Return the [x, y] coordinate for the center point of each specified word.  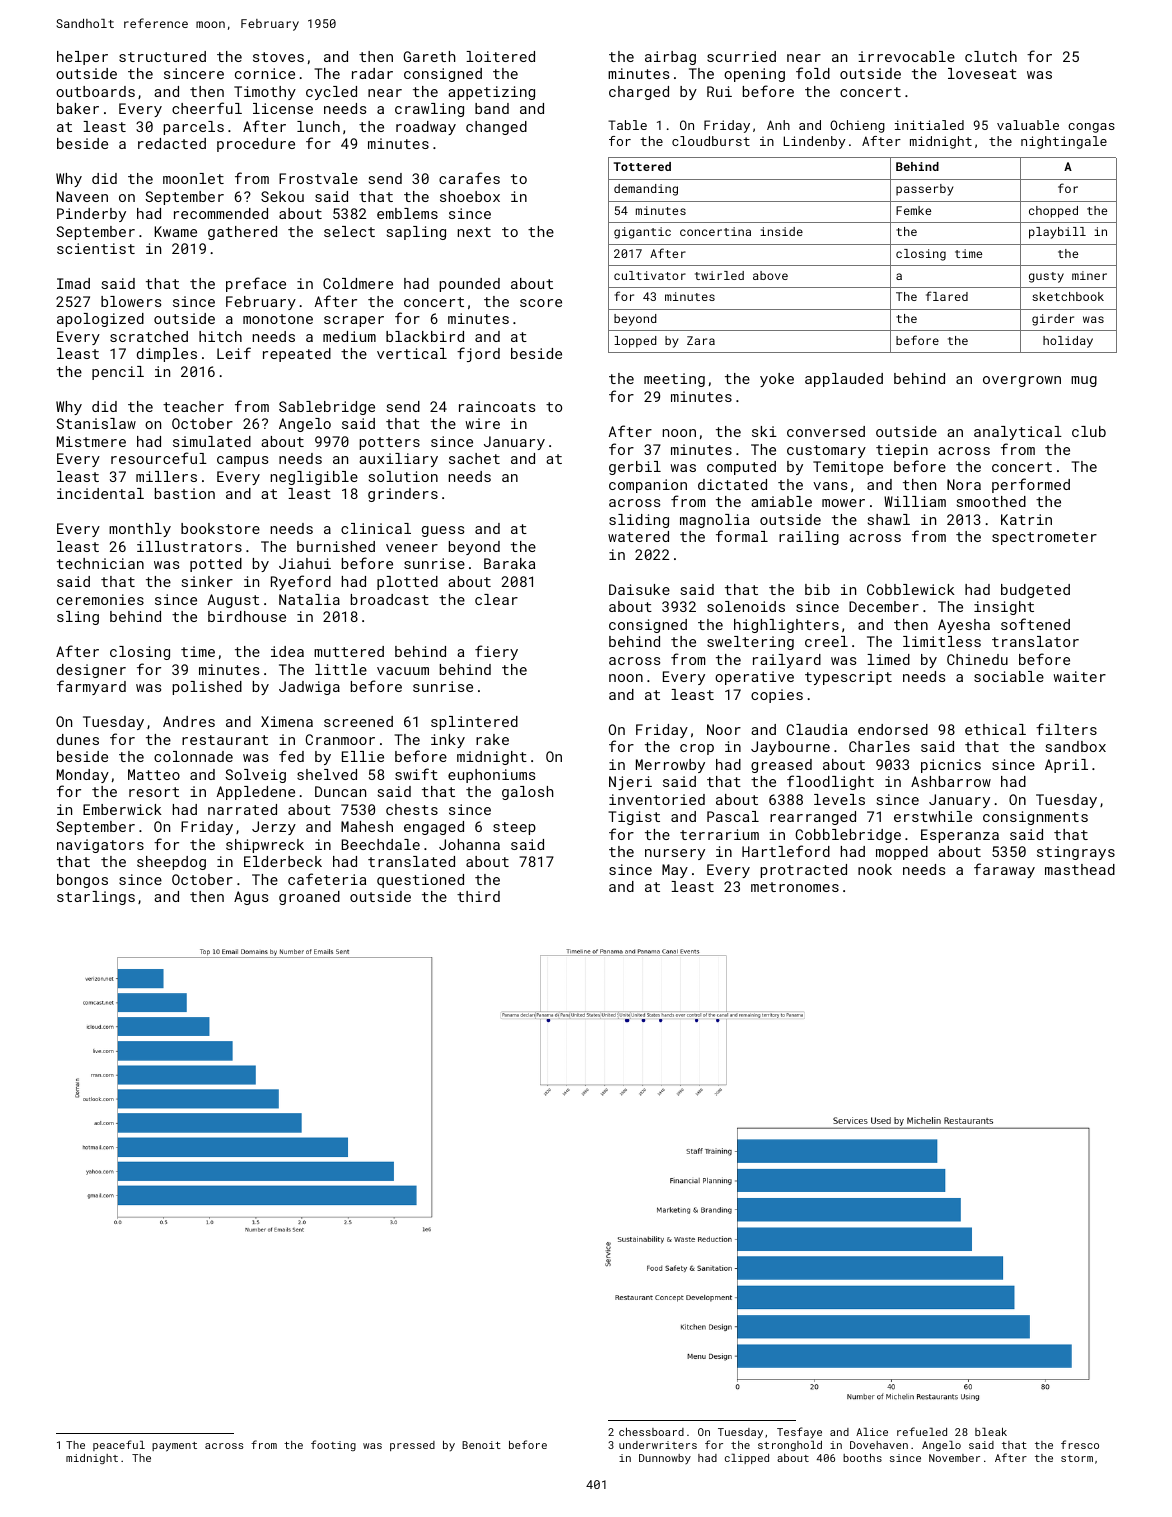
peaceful [119, 1445]
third [478, 896]
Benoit [481, 1445]
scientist [96, 248]
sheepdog [171, 863]
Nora [964, 484]
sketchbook [1068, 296]
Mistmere [91, 441]
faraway [1004, 870]
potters [390, 443]
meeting [674, 380]
